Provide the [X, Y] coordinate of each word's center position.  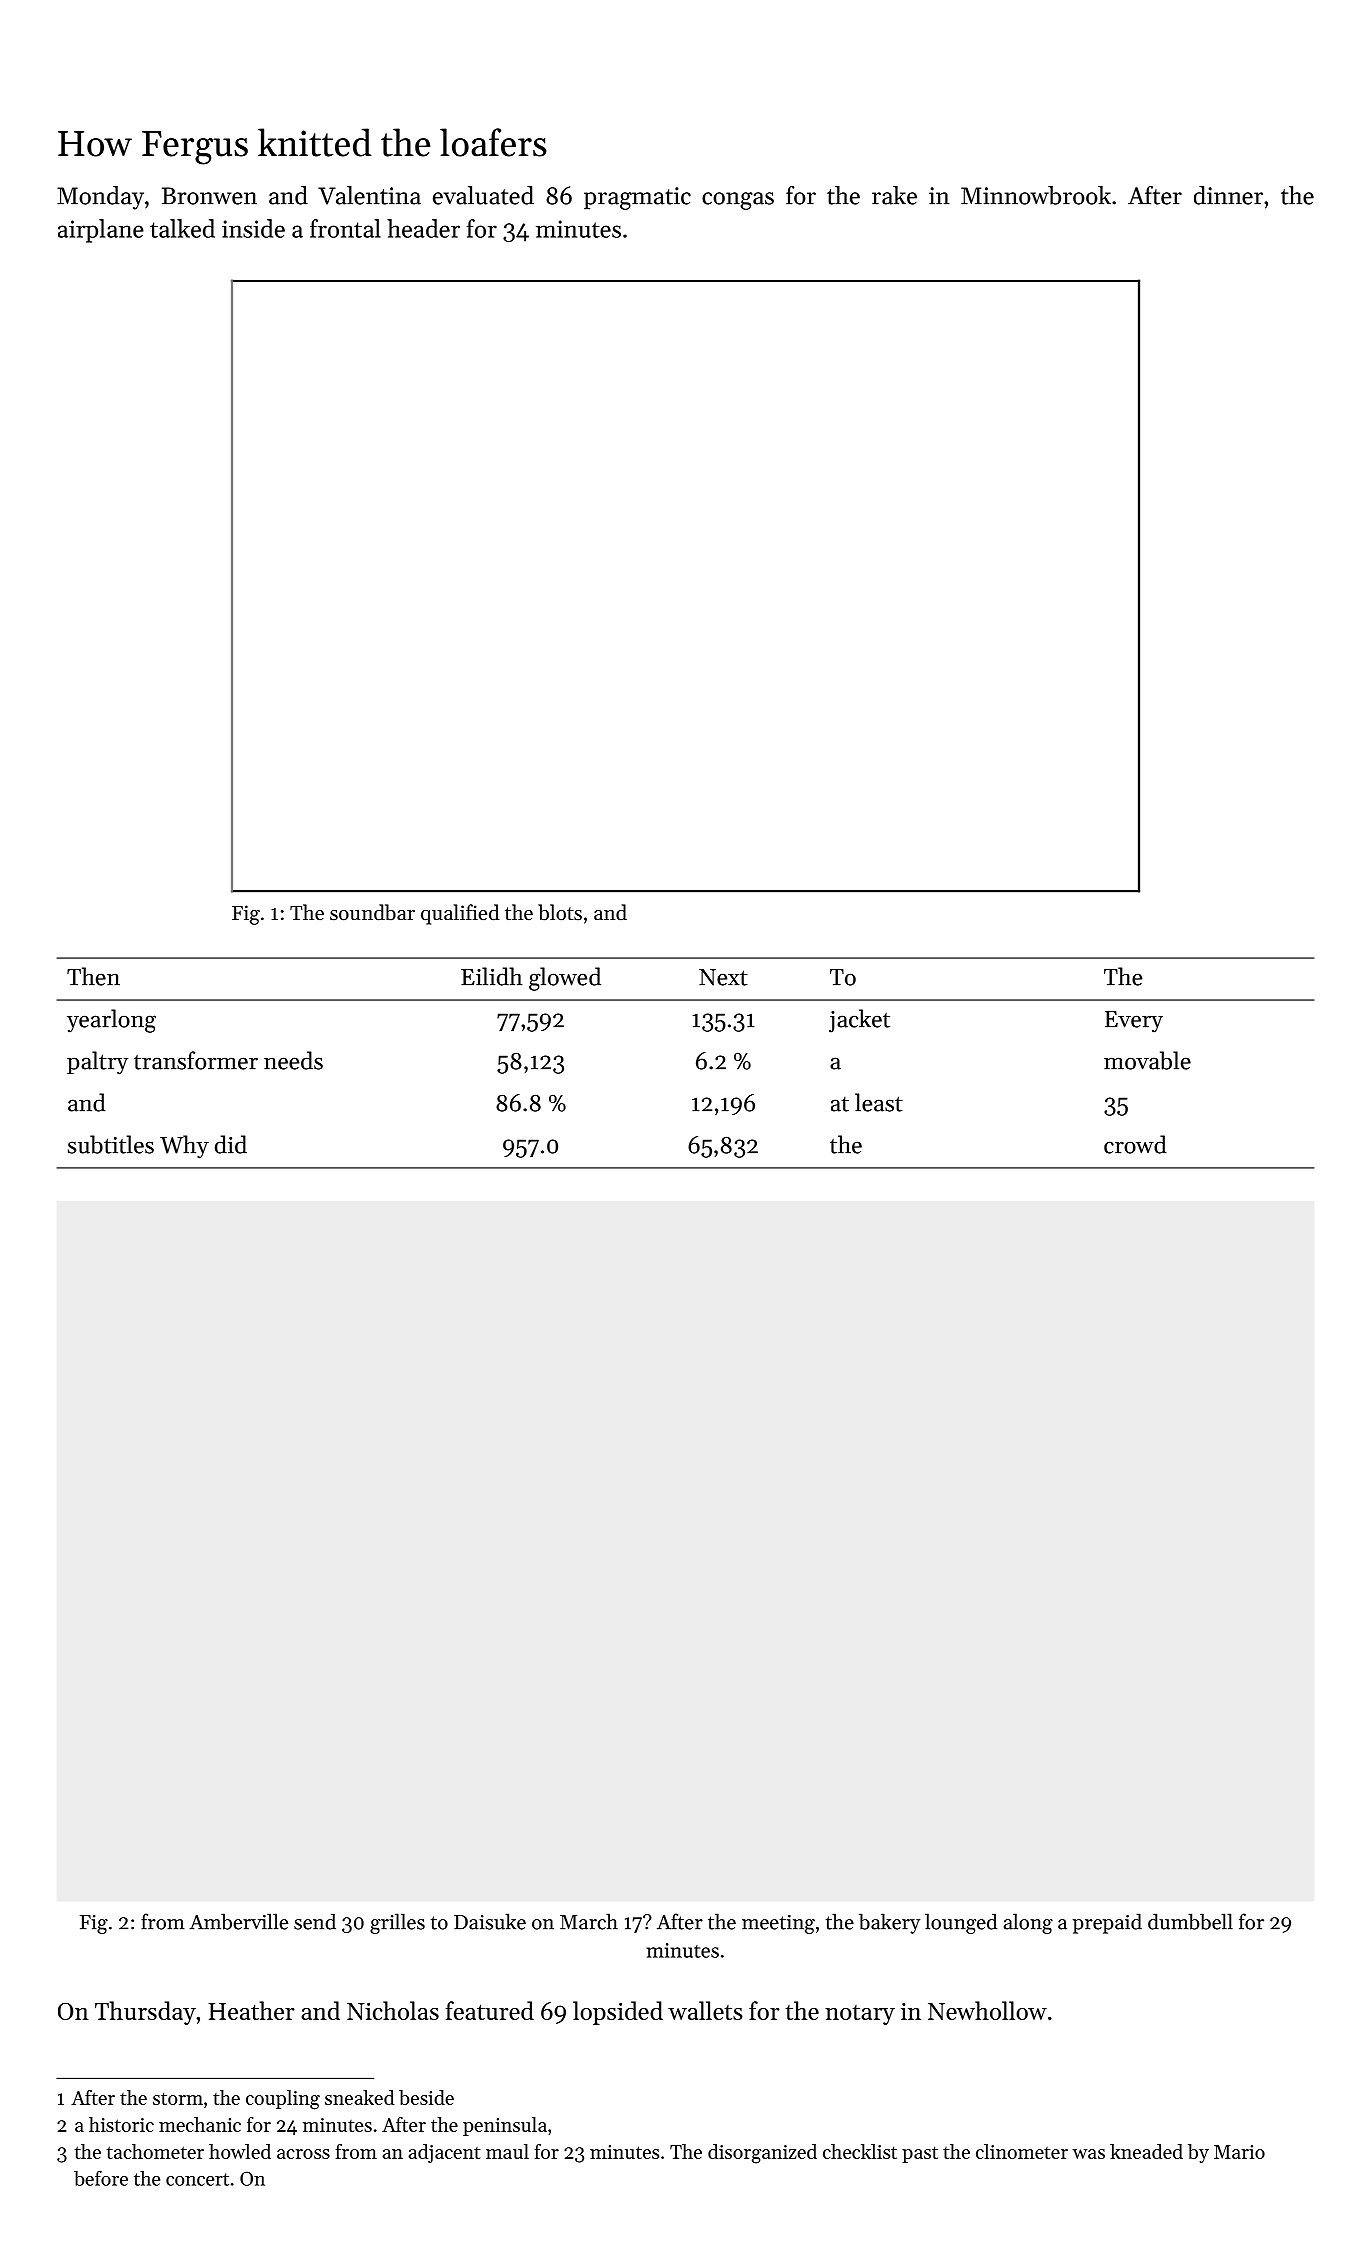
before [101, 2178]
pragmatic [637, 198]
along [1028, 1923]
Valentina [369, 195]
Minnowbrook [1036, 195]
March [589, 1921]
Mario [1239, 2152]
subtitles [111, 1144]
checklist [860, 2151]
